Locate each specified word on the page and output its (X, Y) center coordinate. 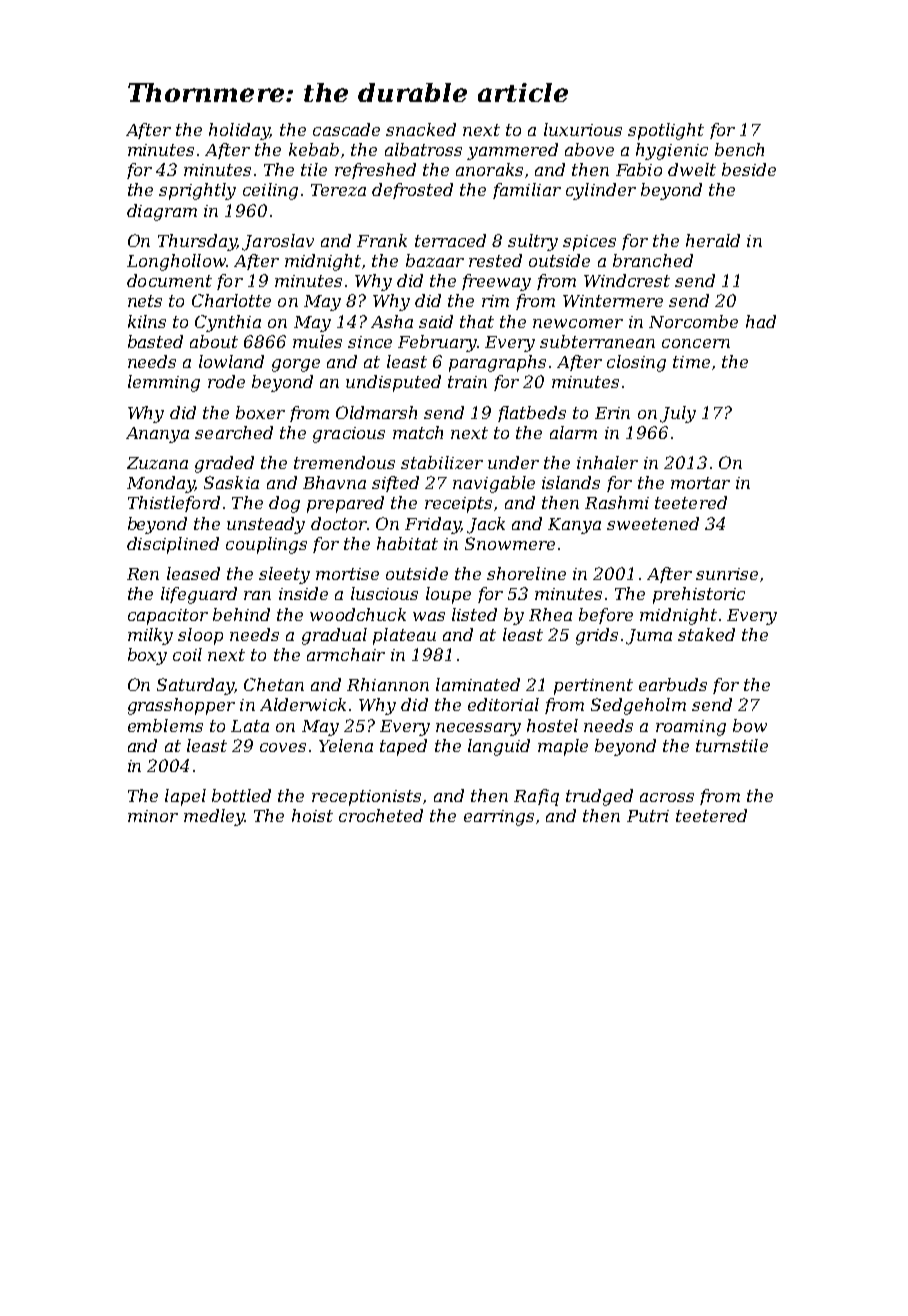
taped (403, 747)
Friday (432, 525)
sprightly (197, 191)
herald (713, 240)
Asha (392, 321)
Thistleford (174, 504)
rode (226, 381)
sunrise (727, 574)
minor (153, 816)
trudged (599, 797)
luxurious (583, 129)
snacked (421, 129)
